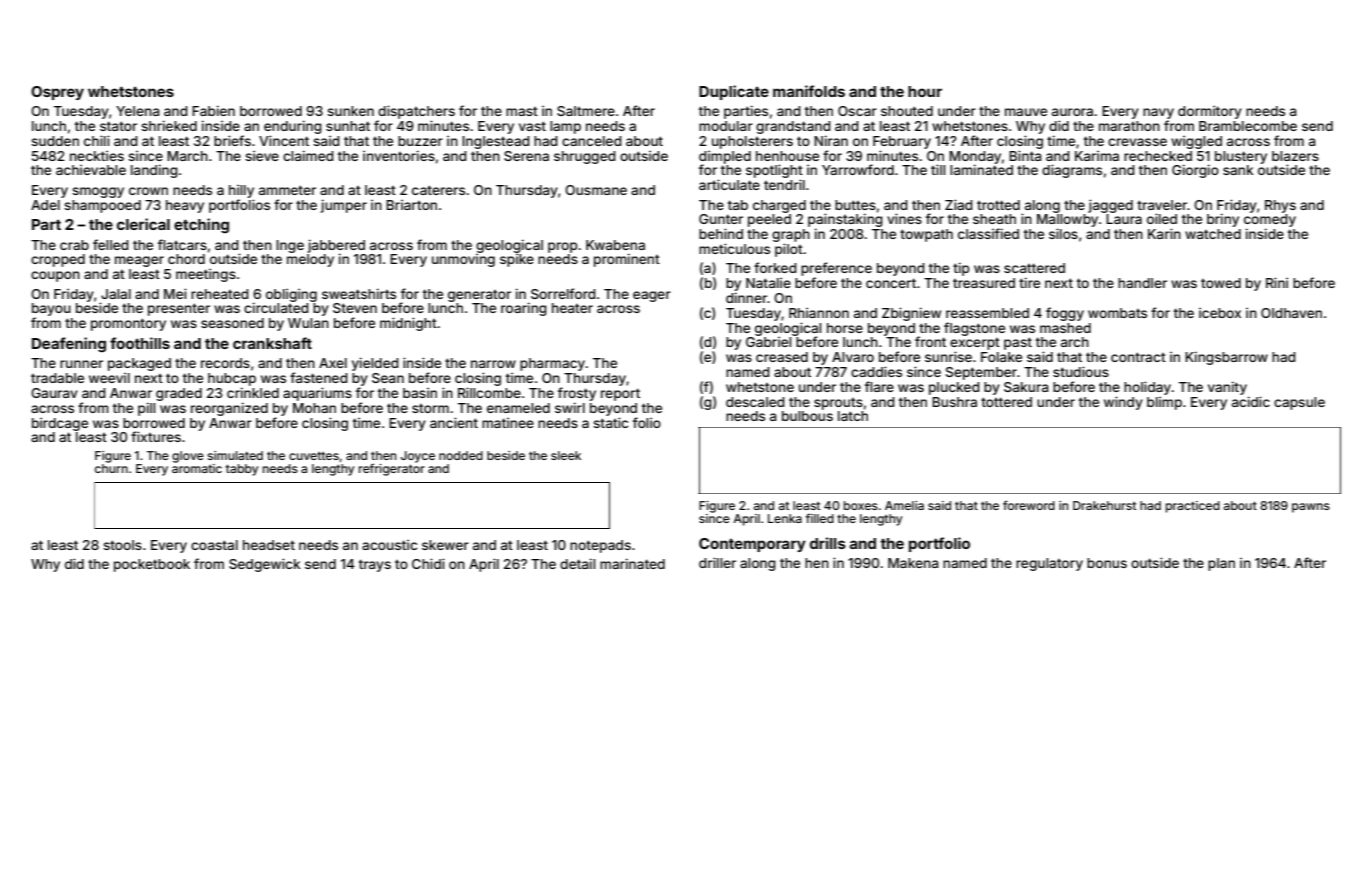  I want to click on towed, so click(1221, 283).
